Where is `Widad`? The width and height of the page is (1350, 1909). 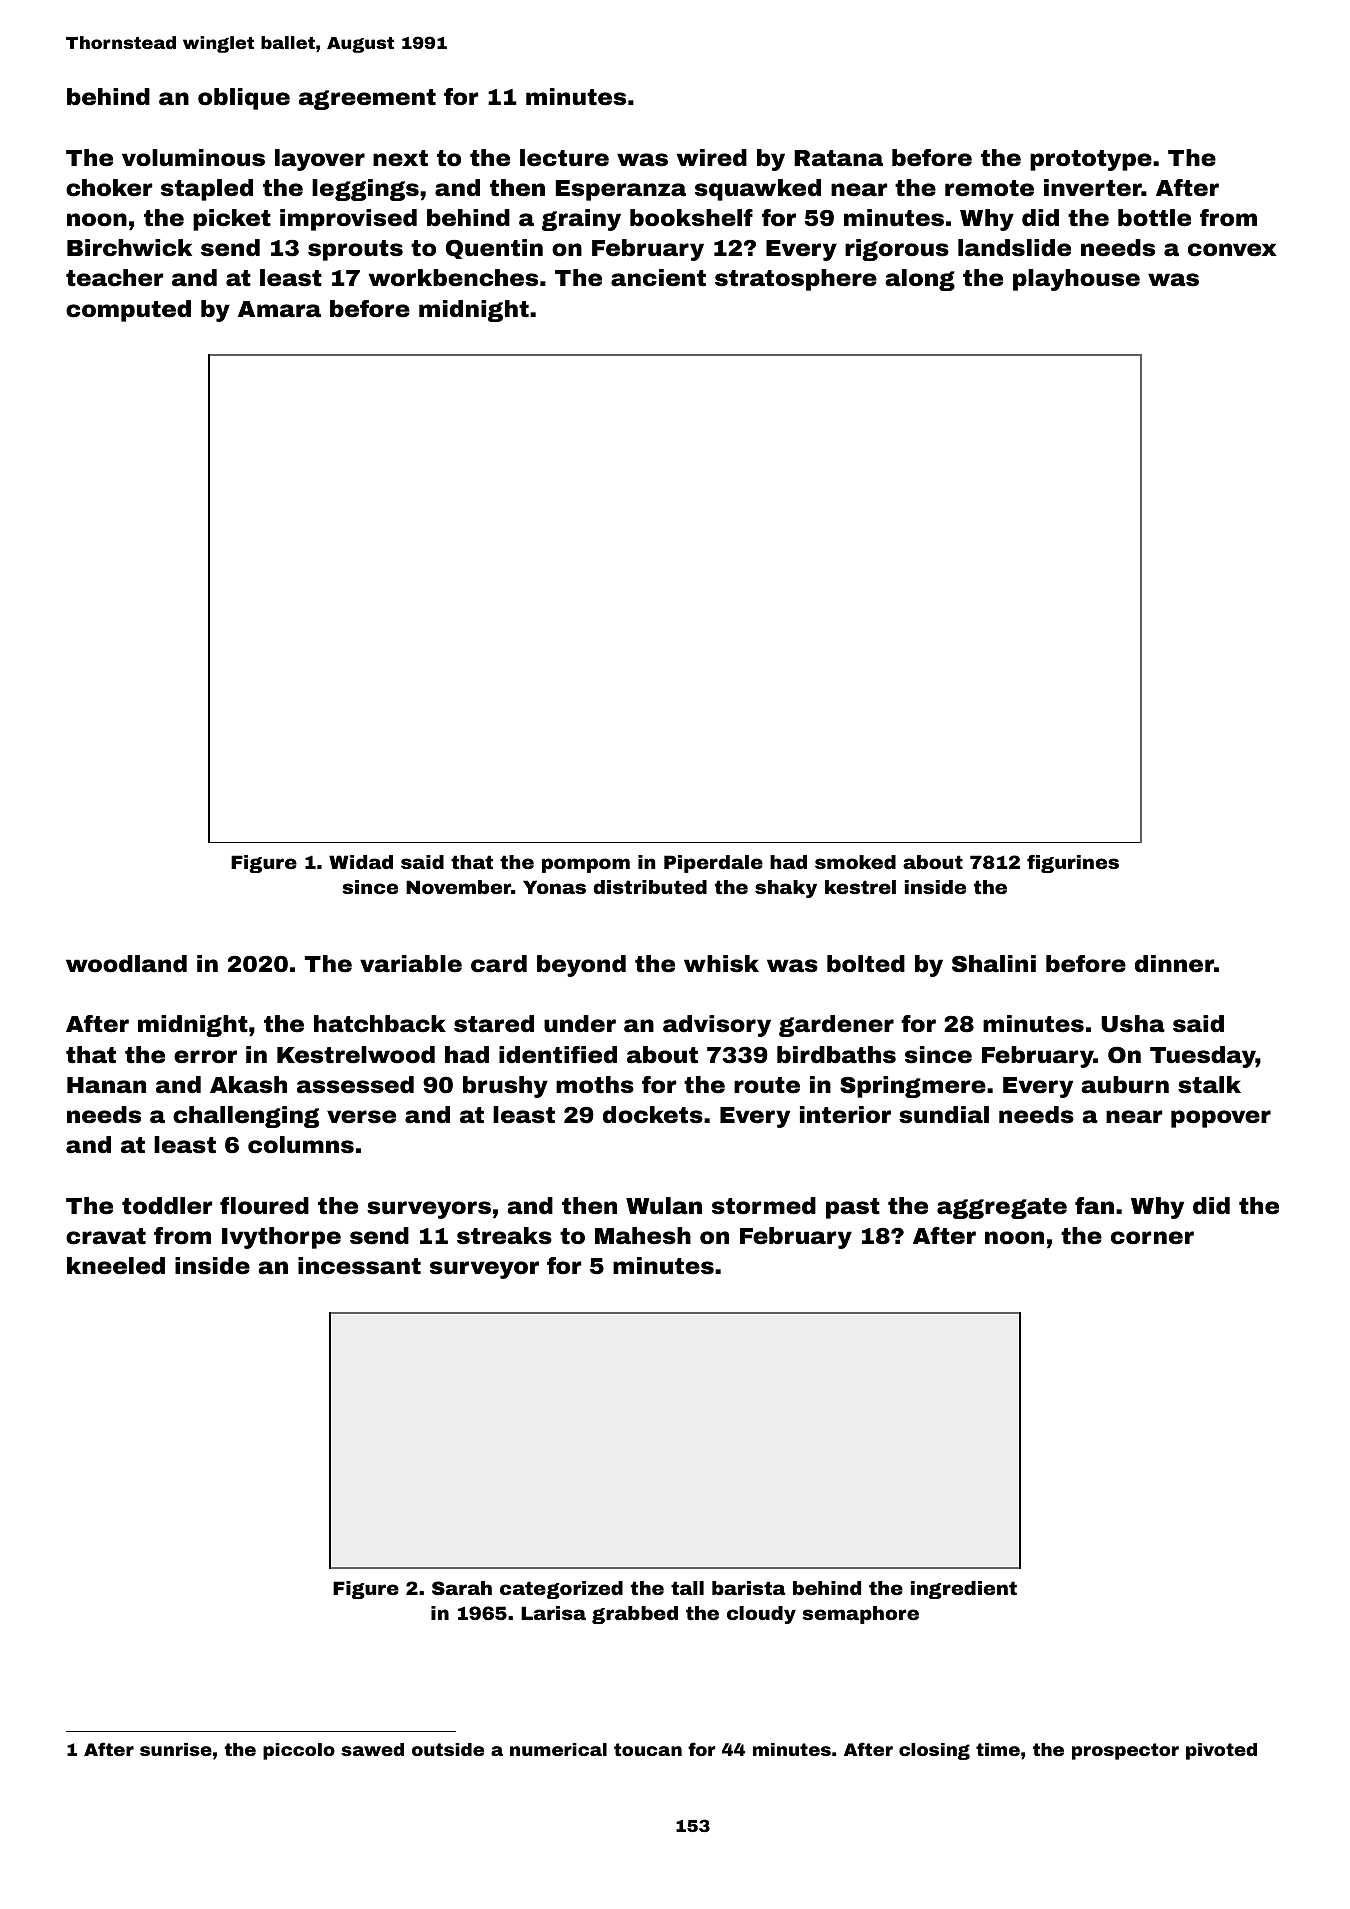
Widad is located at coordinates (361, 862).
